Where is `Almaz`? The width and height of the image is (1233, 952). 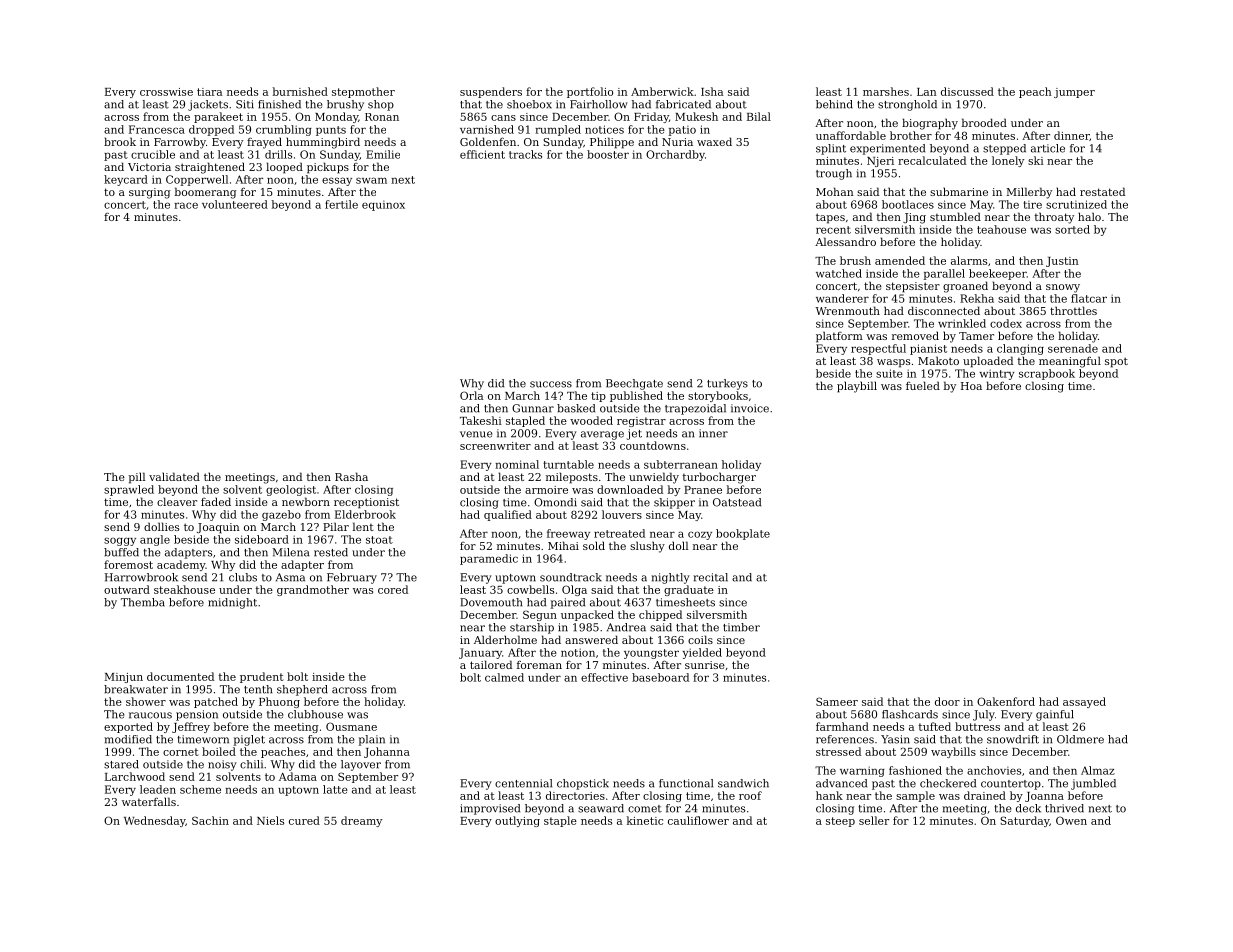 Almaz is located at coordinates (1098, 770).
